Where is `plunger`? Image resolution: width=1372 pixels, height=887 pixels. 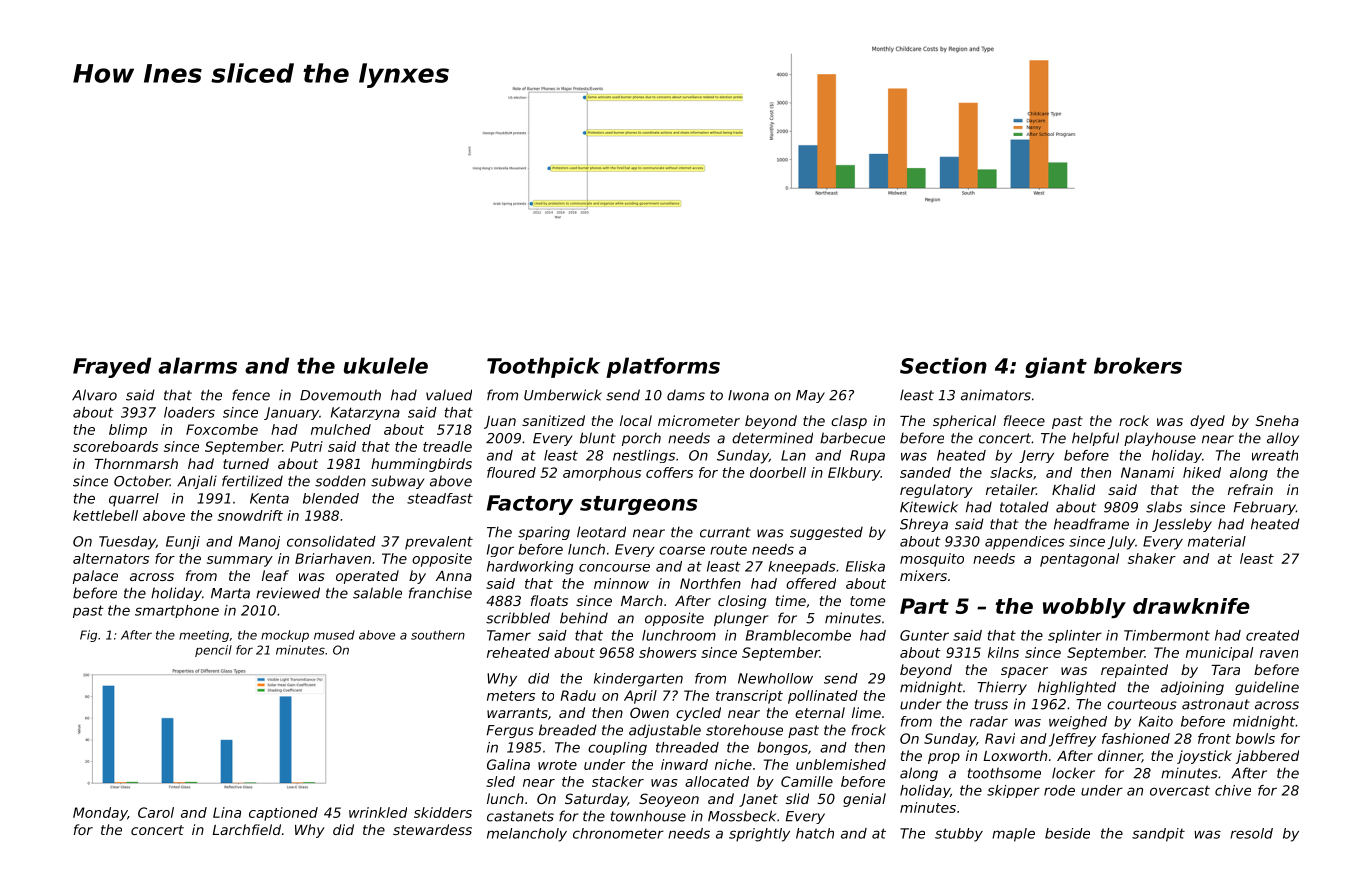 plunger is located at coordinates (741, 619).
